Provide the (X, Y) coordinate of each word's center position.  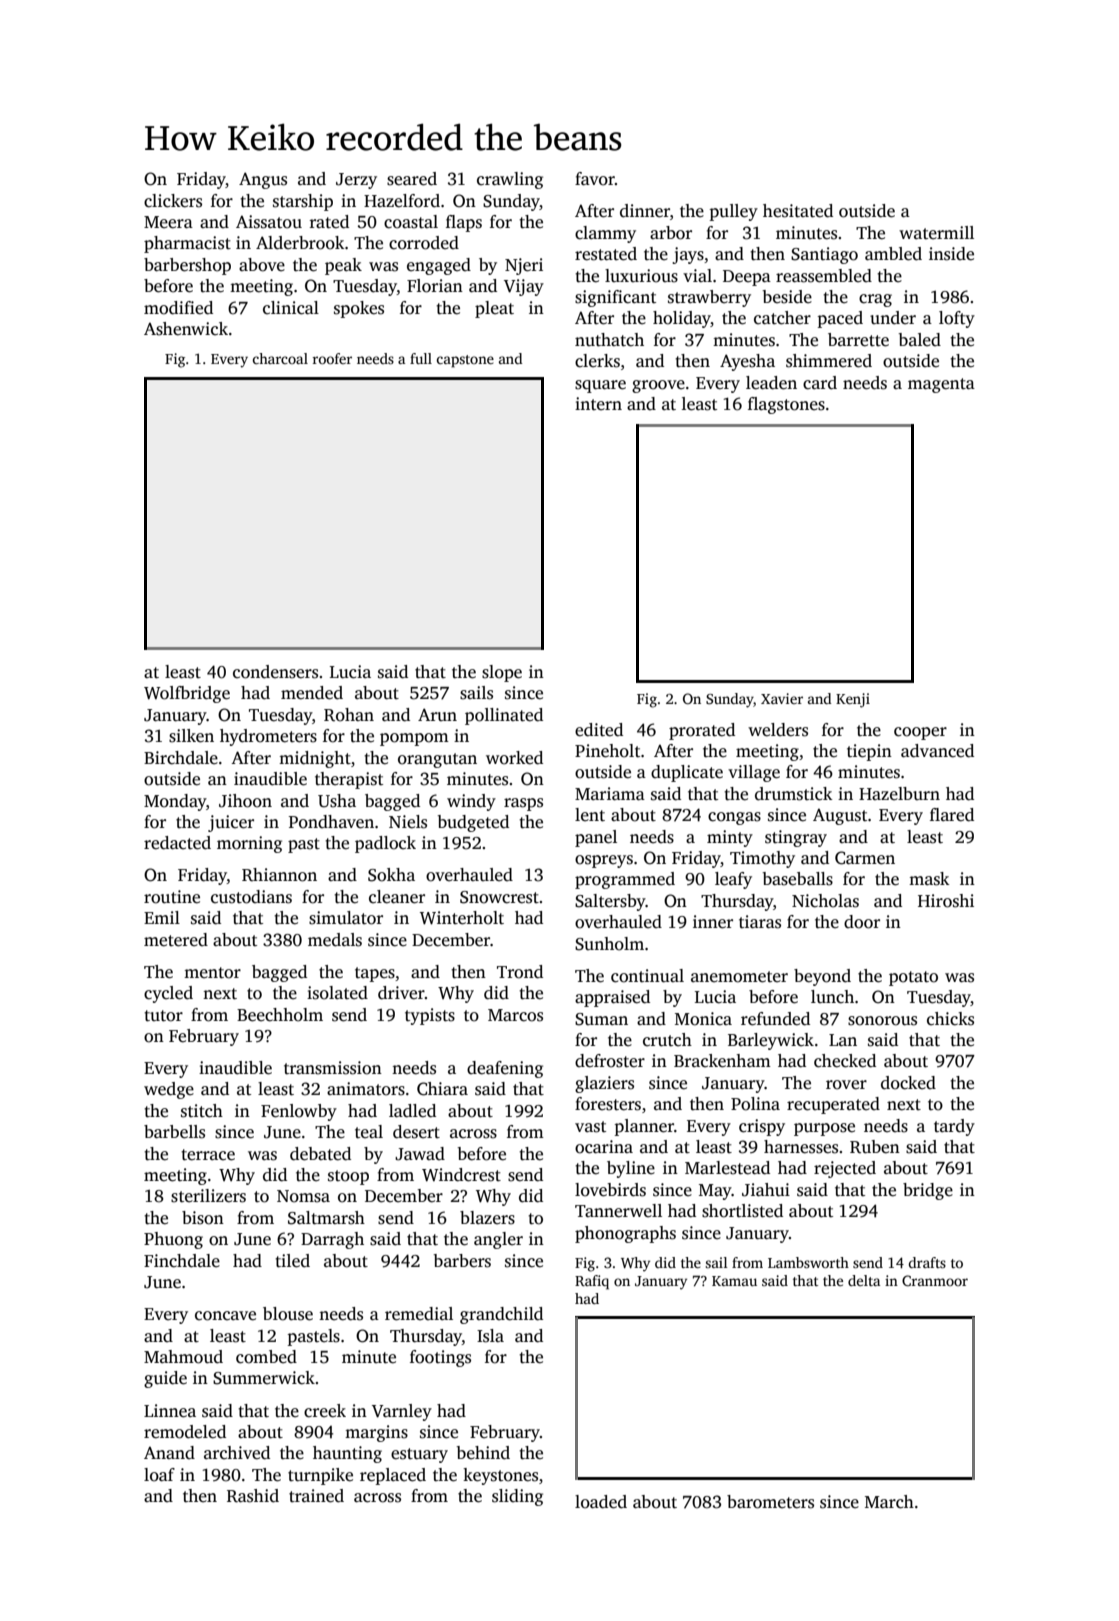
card (820, 383)
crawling (510, 180)
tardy (954, 1127)
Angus (263, 180)
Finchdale (182, 1261)
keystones (500, 1476)
